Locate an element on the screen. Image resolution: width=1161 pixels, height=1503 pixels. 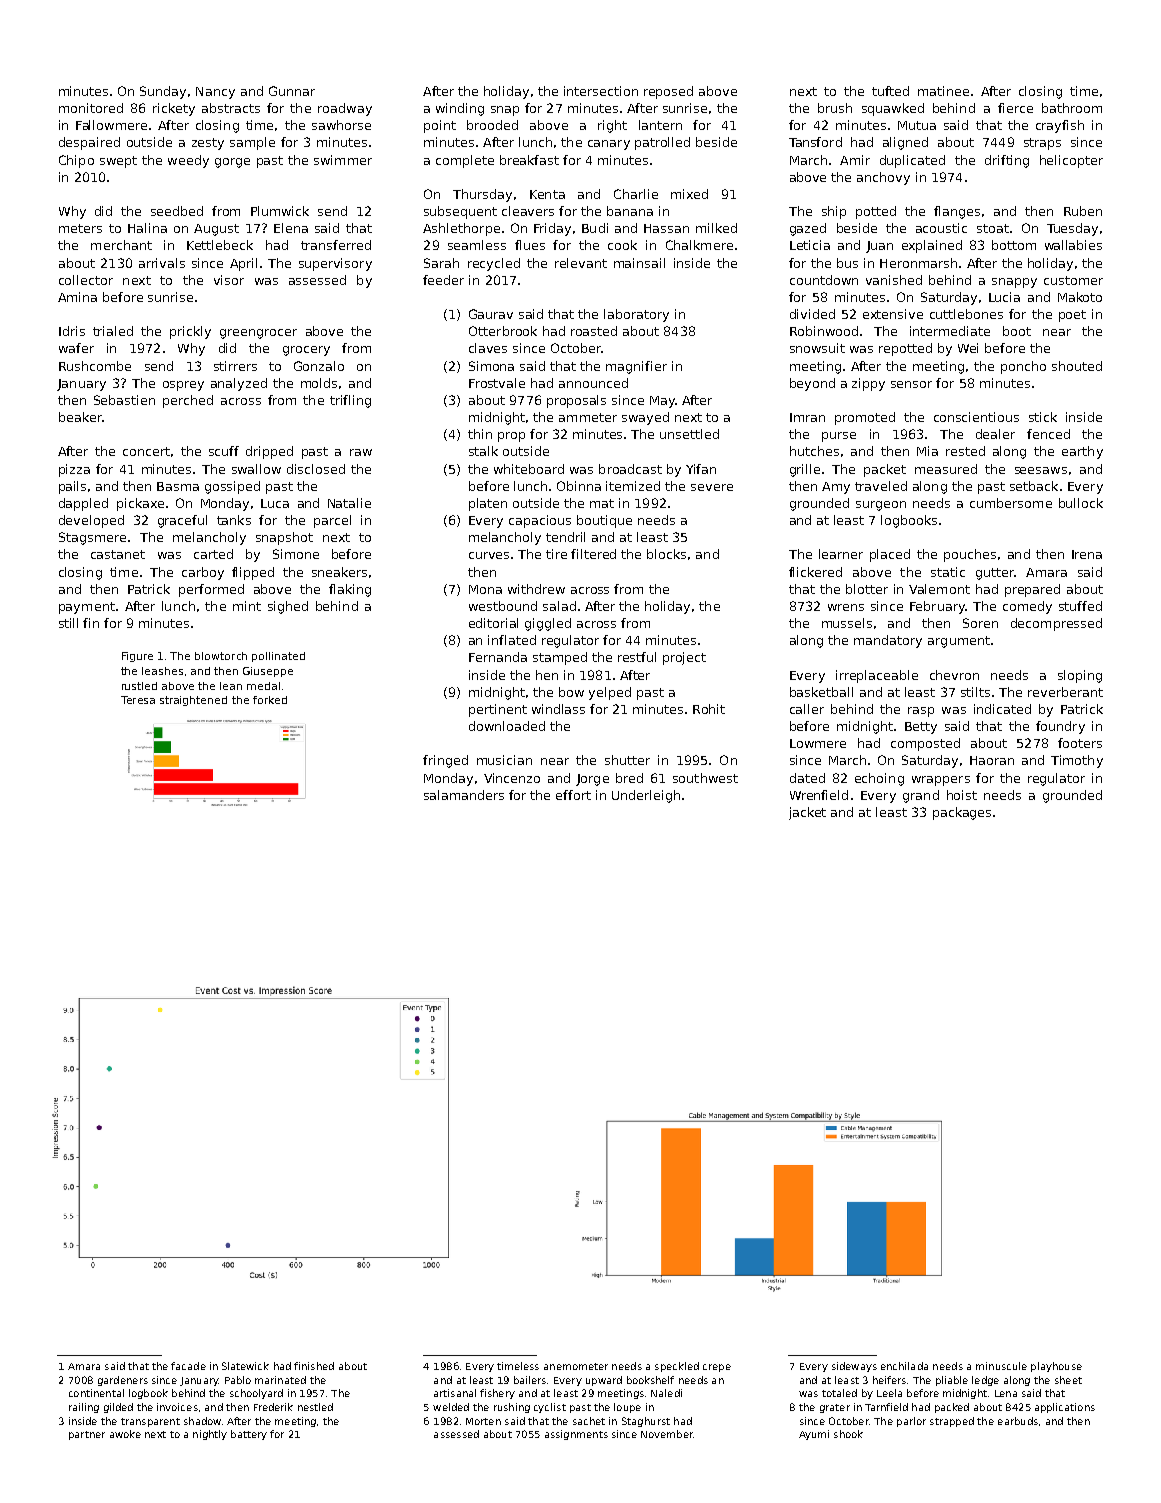
jacket is located at coordinates (807, 813).
